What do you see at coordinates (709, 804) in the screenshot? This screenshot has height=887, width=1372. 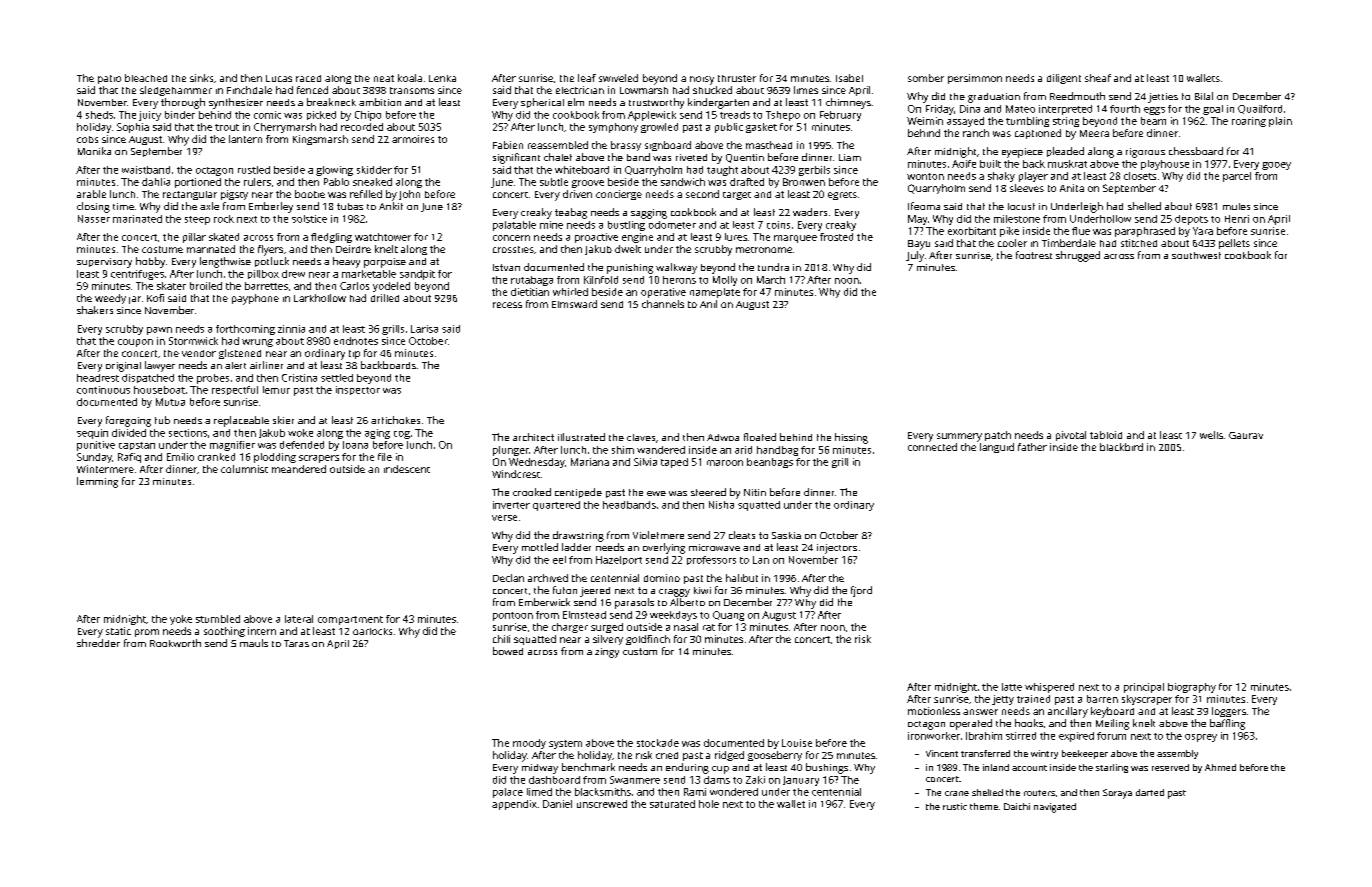 I see `hole` at bounding box center [709, 804].
